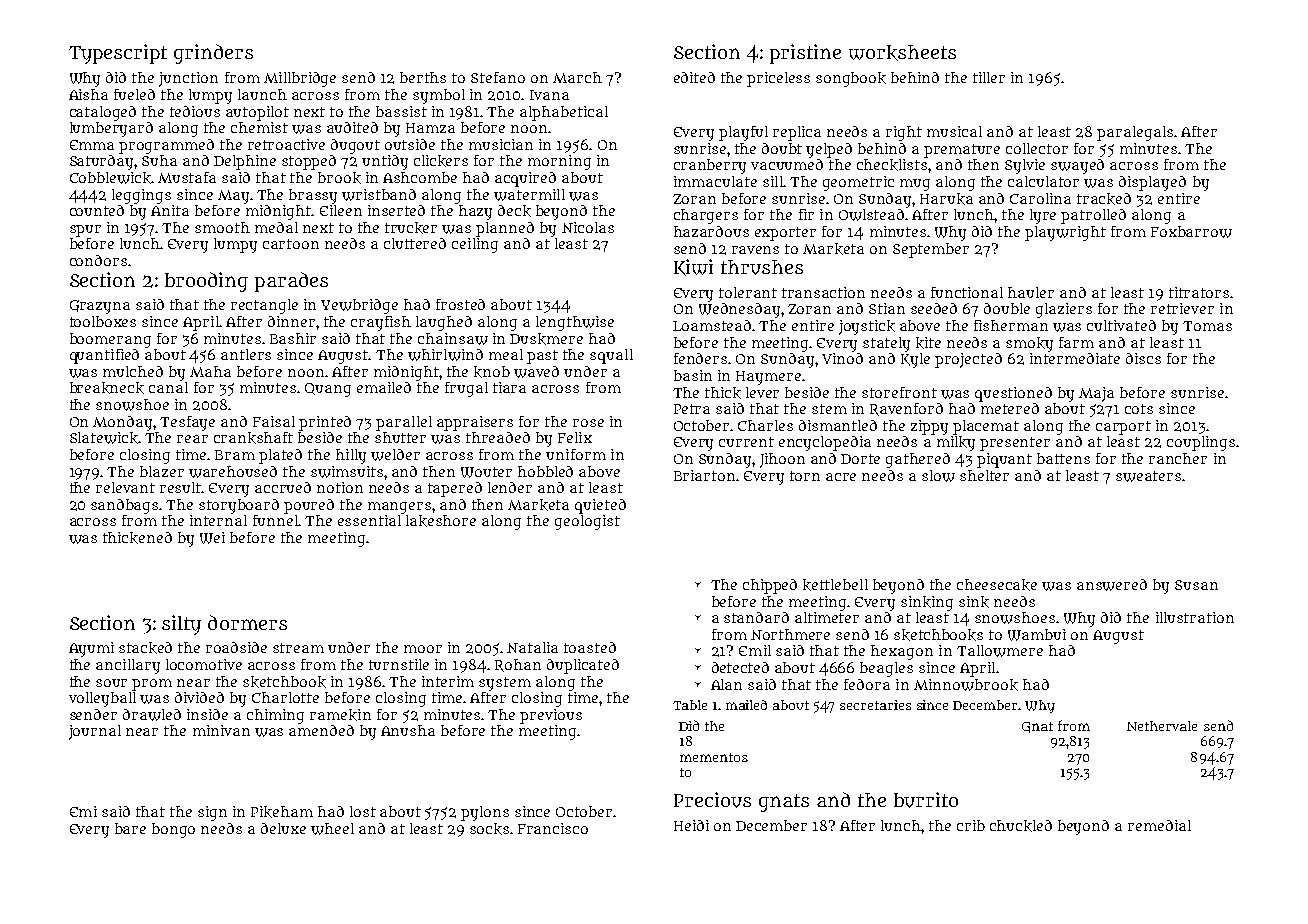 This page has width=1308, height=924. I want to click on symbol, so click(439, 96).
